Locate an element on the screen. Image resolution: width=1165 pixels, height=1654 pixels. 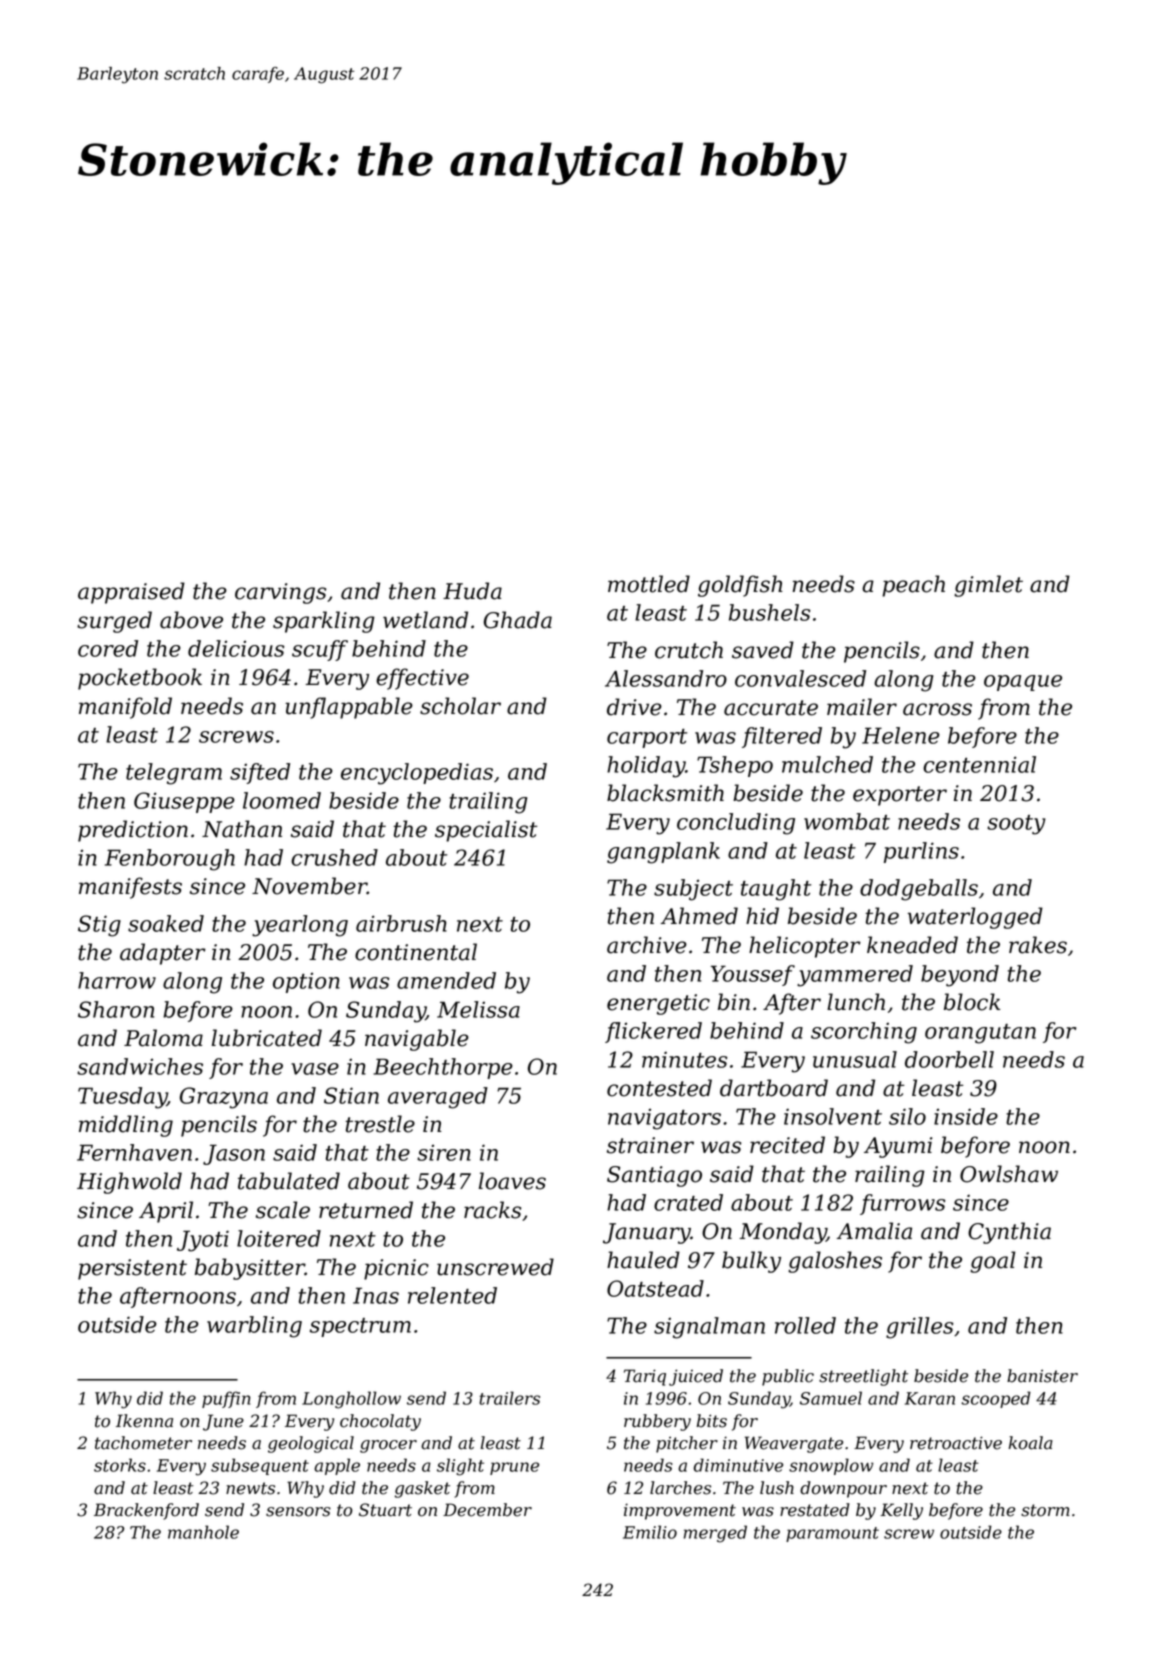
contested is located at coordinates (659, 1088).
